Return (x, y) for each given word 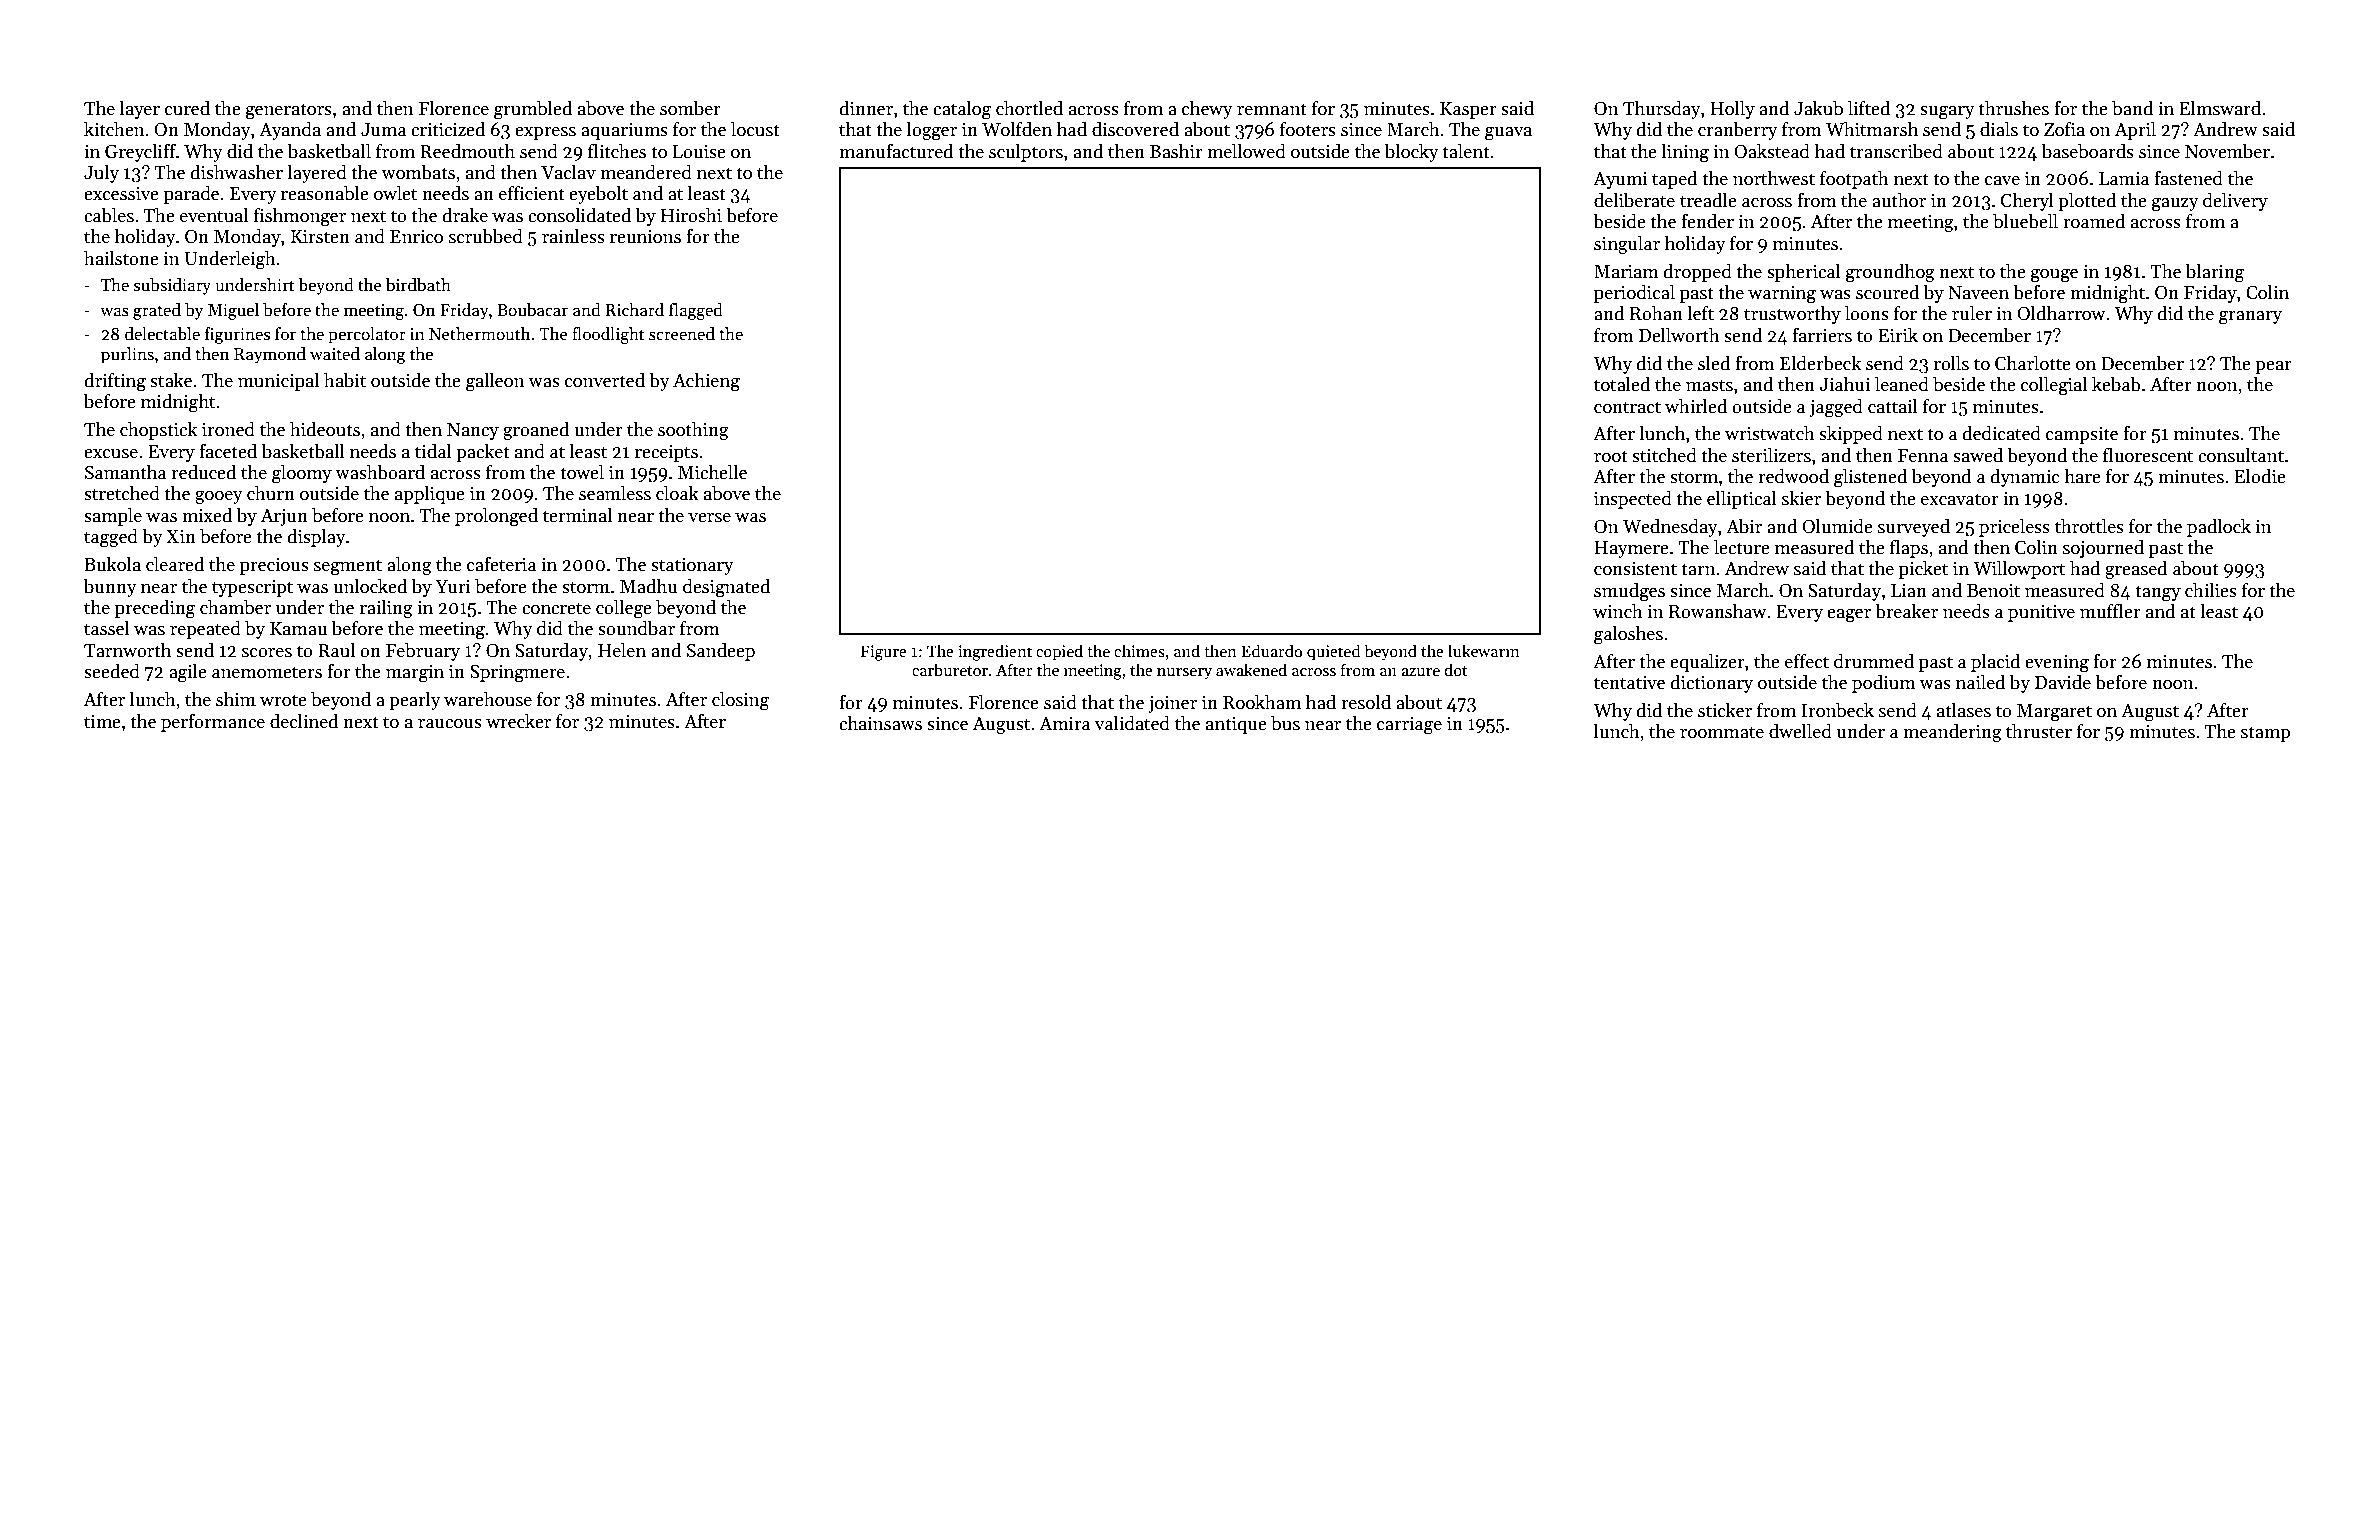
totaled (1622, 384)
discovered (1135, 129)
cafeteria (501, 564)
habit (345, 380)
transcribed (1896, 151)
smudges (1629, 592)
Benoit (1993, 591)
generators (289, 111)
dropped (1697, 273)
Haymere (1631, 549)
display (316, 538)
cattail (1893, 406)
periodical (1634, 294)
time (102, 722)
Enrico (416, 237)
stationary (692, 566)
